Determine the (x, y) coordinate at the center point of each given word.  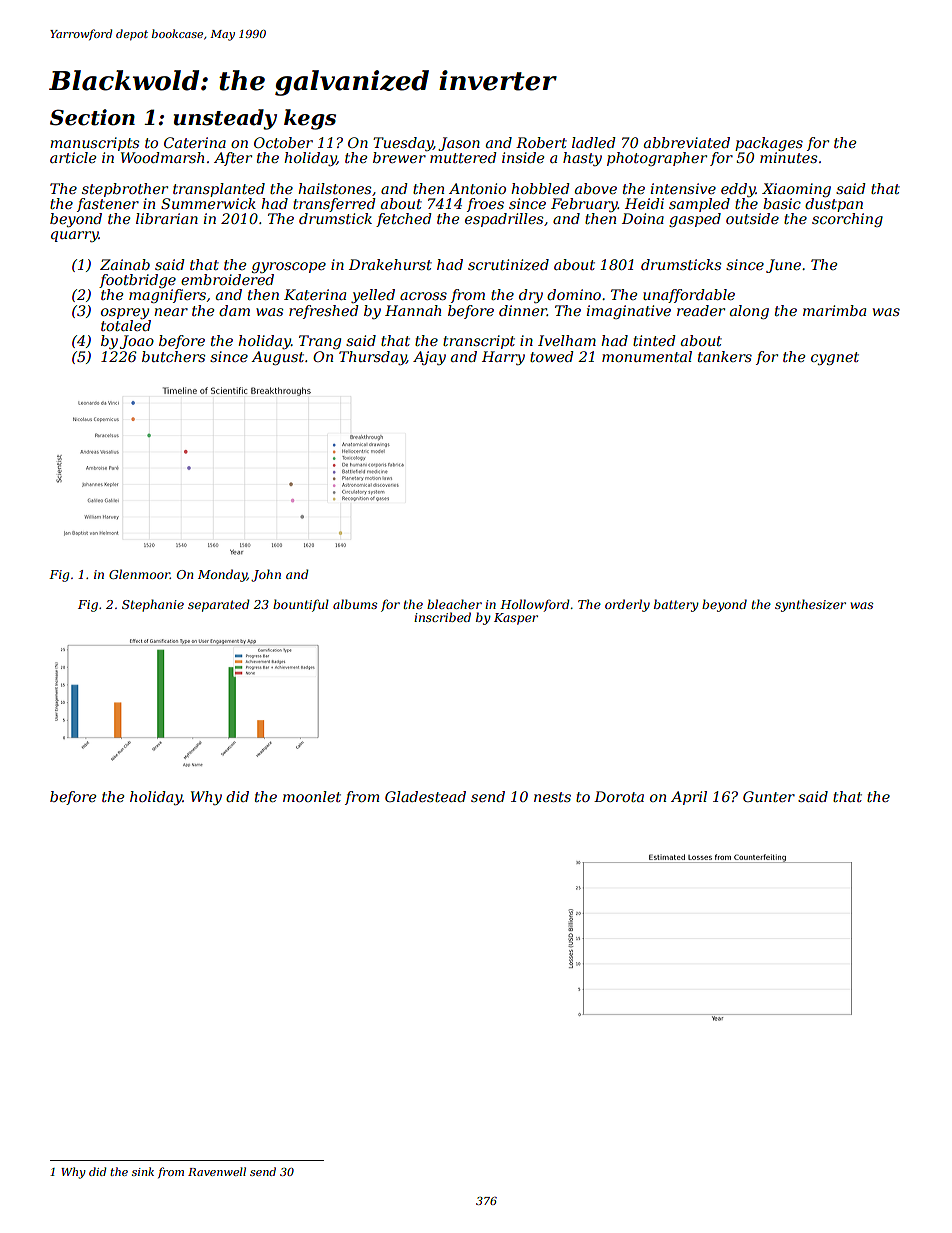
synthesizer (810, 605)
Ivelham (567, 340)
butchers (173, 356)
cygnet (835, 358)
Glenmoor (139, 574)
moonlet (312, 796)
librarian (167, 218)
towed (552, 356)
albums (355, 604)
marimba (834, 310)
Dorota (619, 796)
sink (143, 1171)
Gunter (769, 796)
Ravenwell (217, 1171)
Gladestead (425, 796)
